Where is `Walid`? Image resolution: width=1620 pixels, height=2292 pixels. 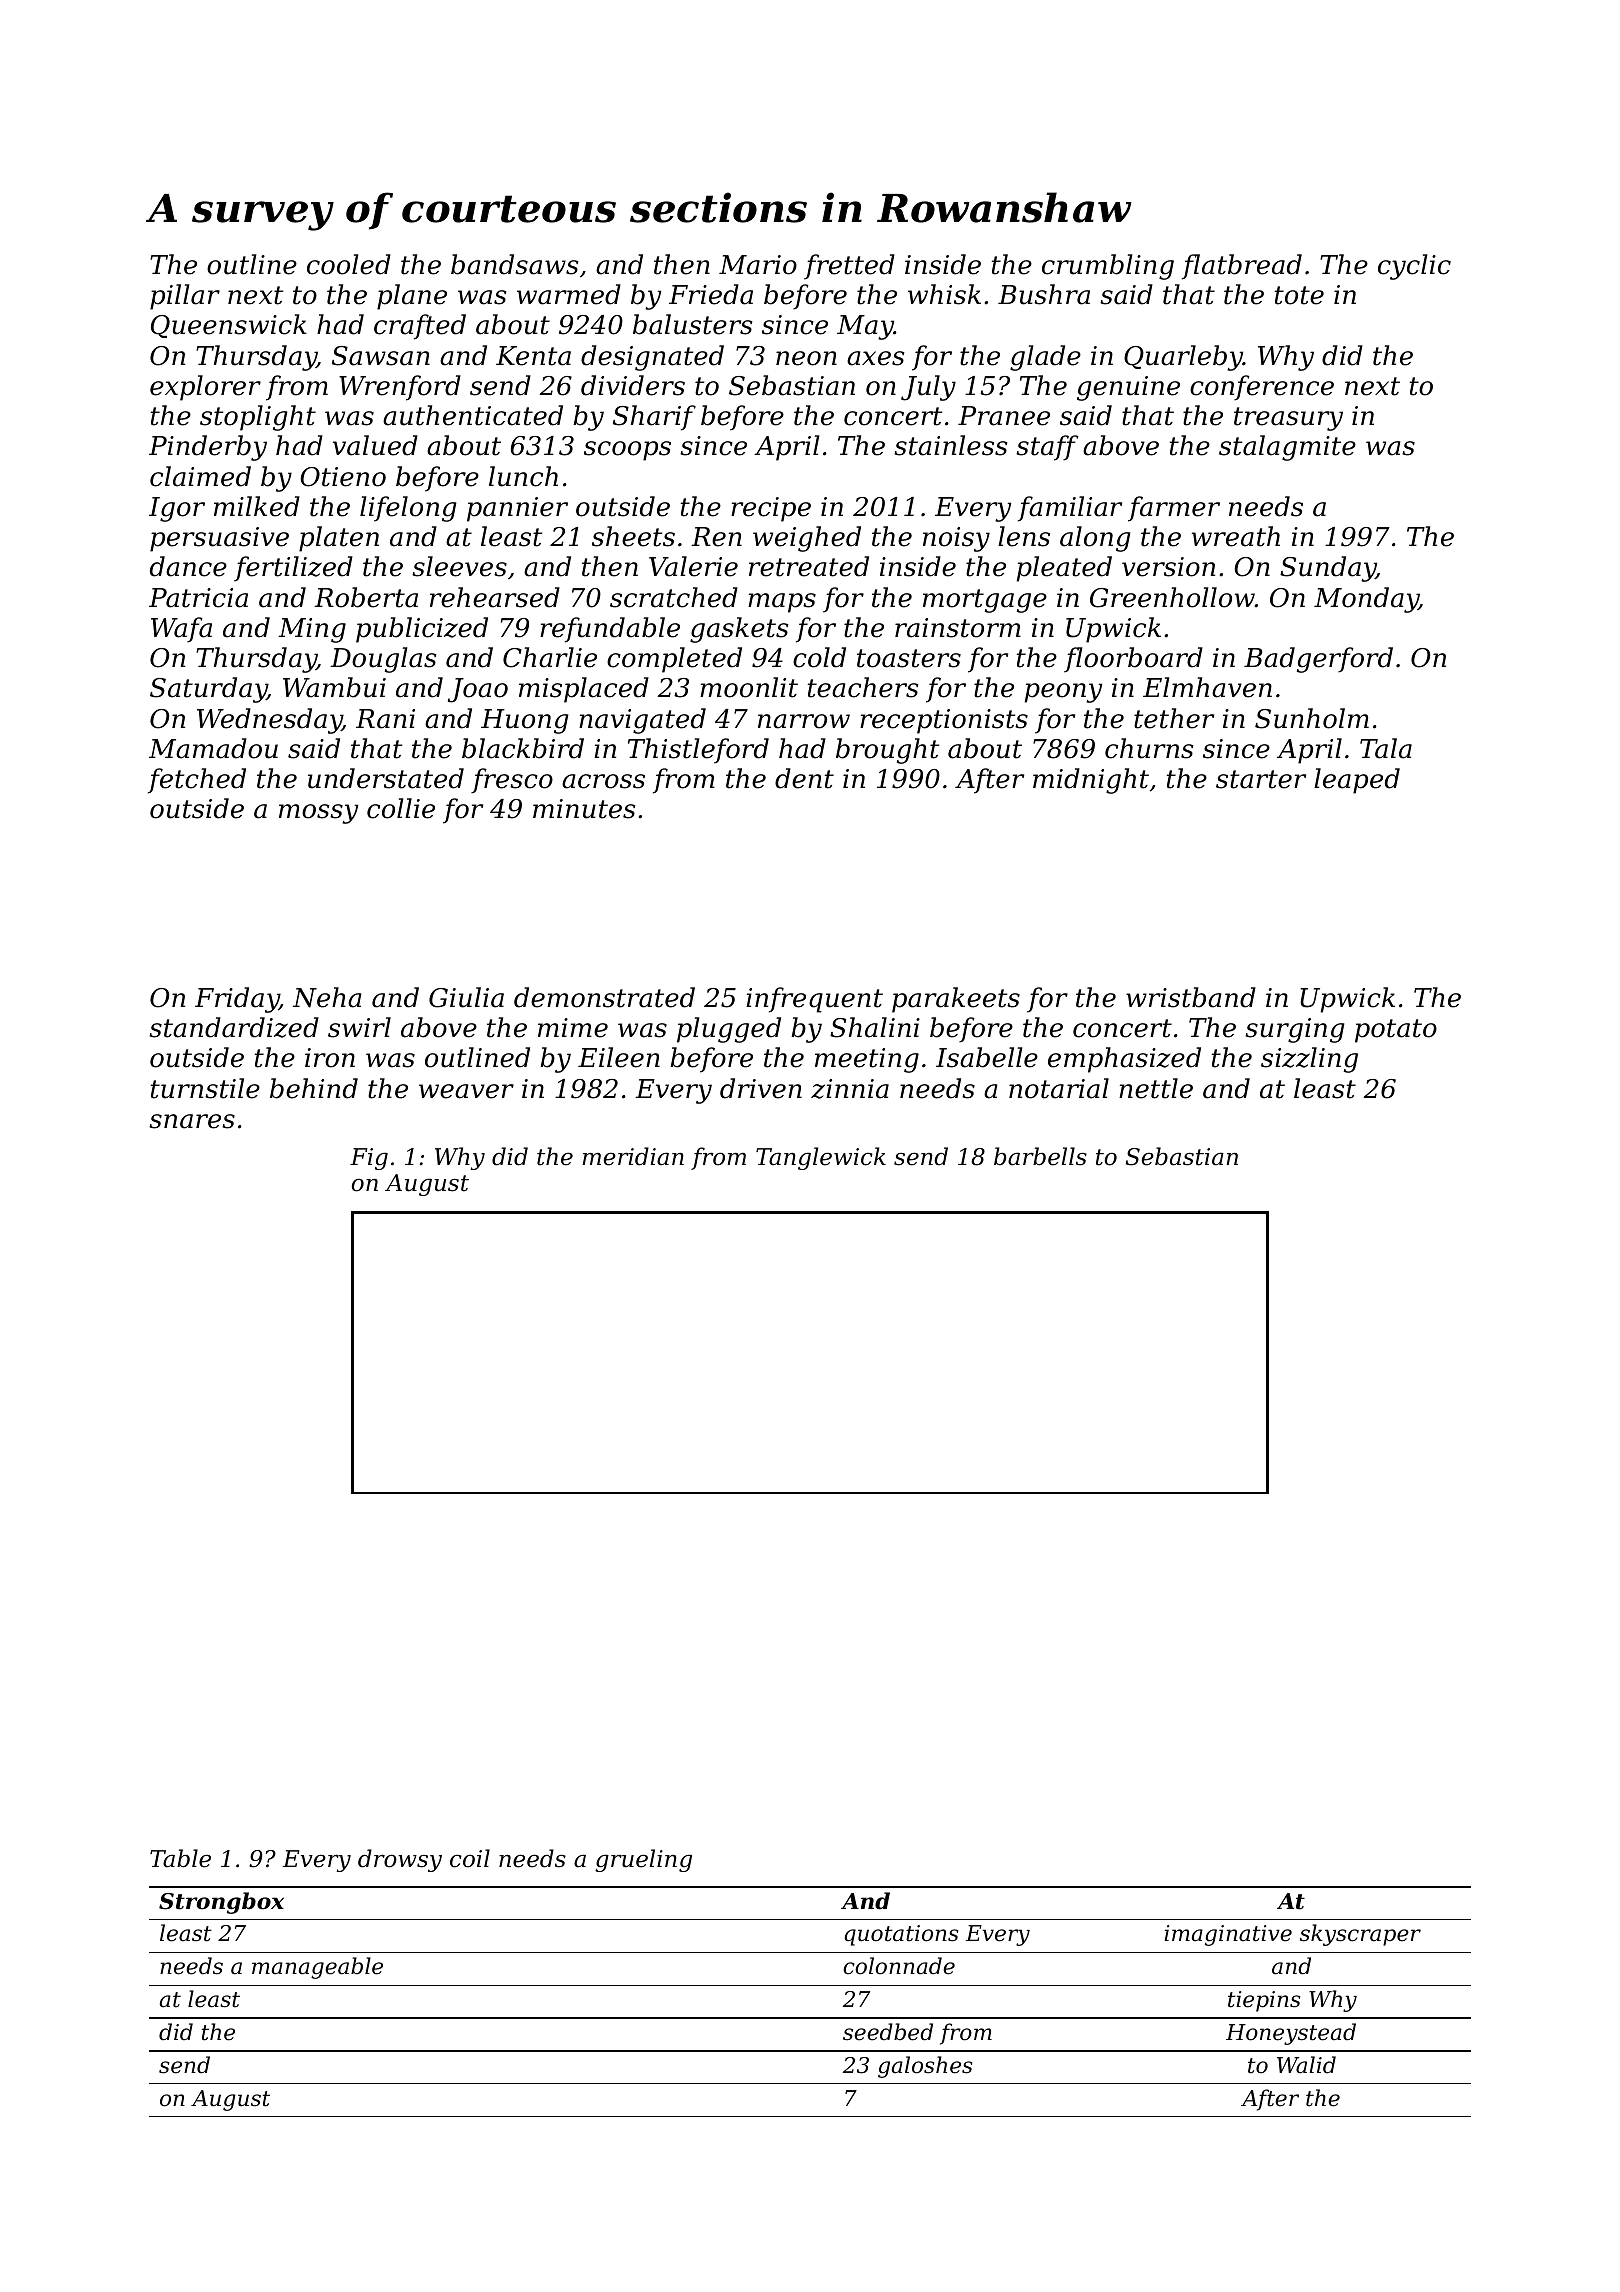 Walid is located at coordinates (1306, 2065).
